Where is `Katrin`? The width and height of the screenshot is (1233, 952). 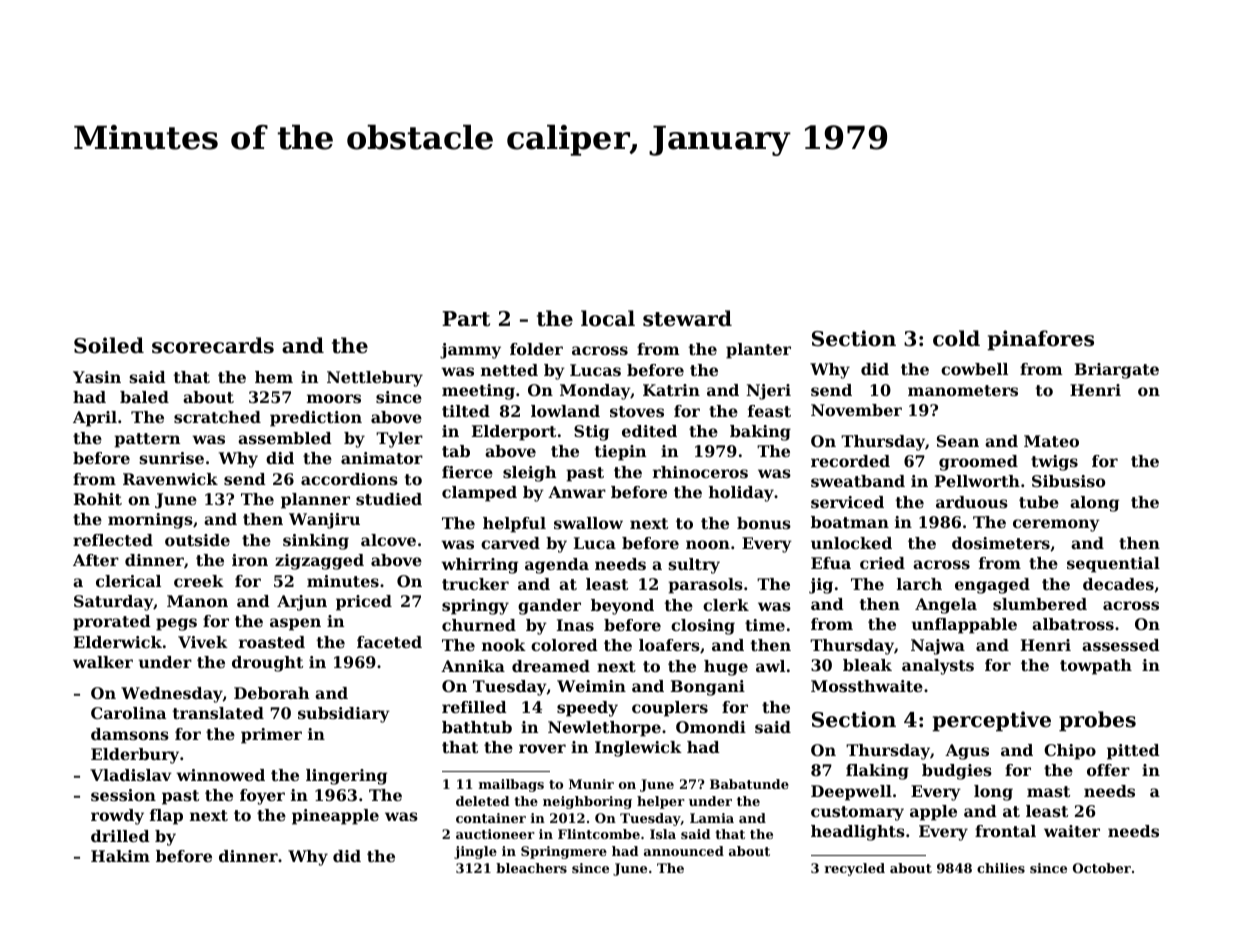
Katrin is located at coordinates (671, 390).
